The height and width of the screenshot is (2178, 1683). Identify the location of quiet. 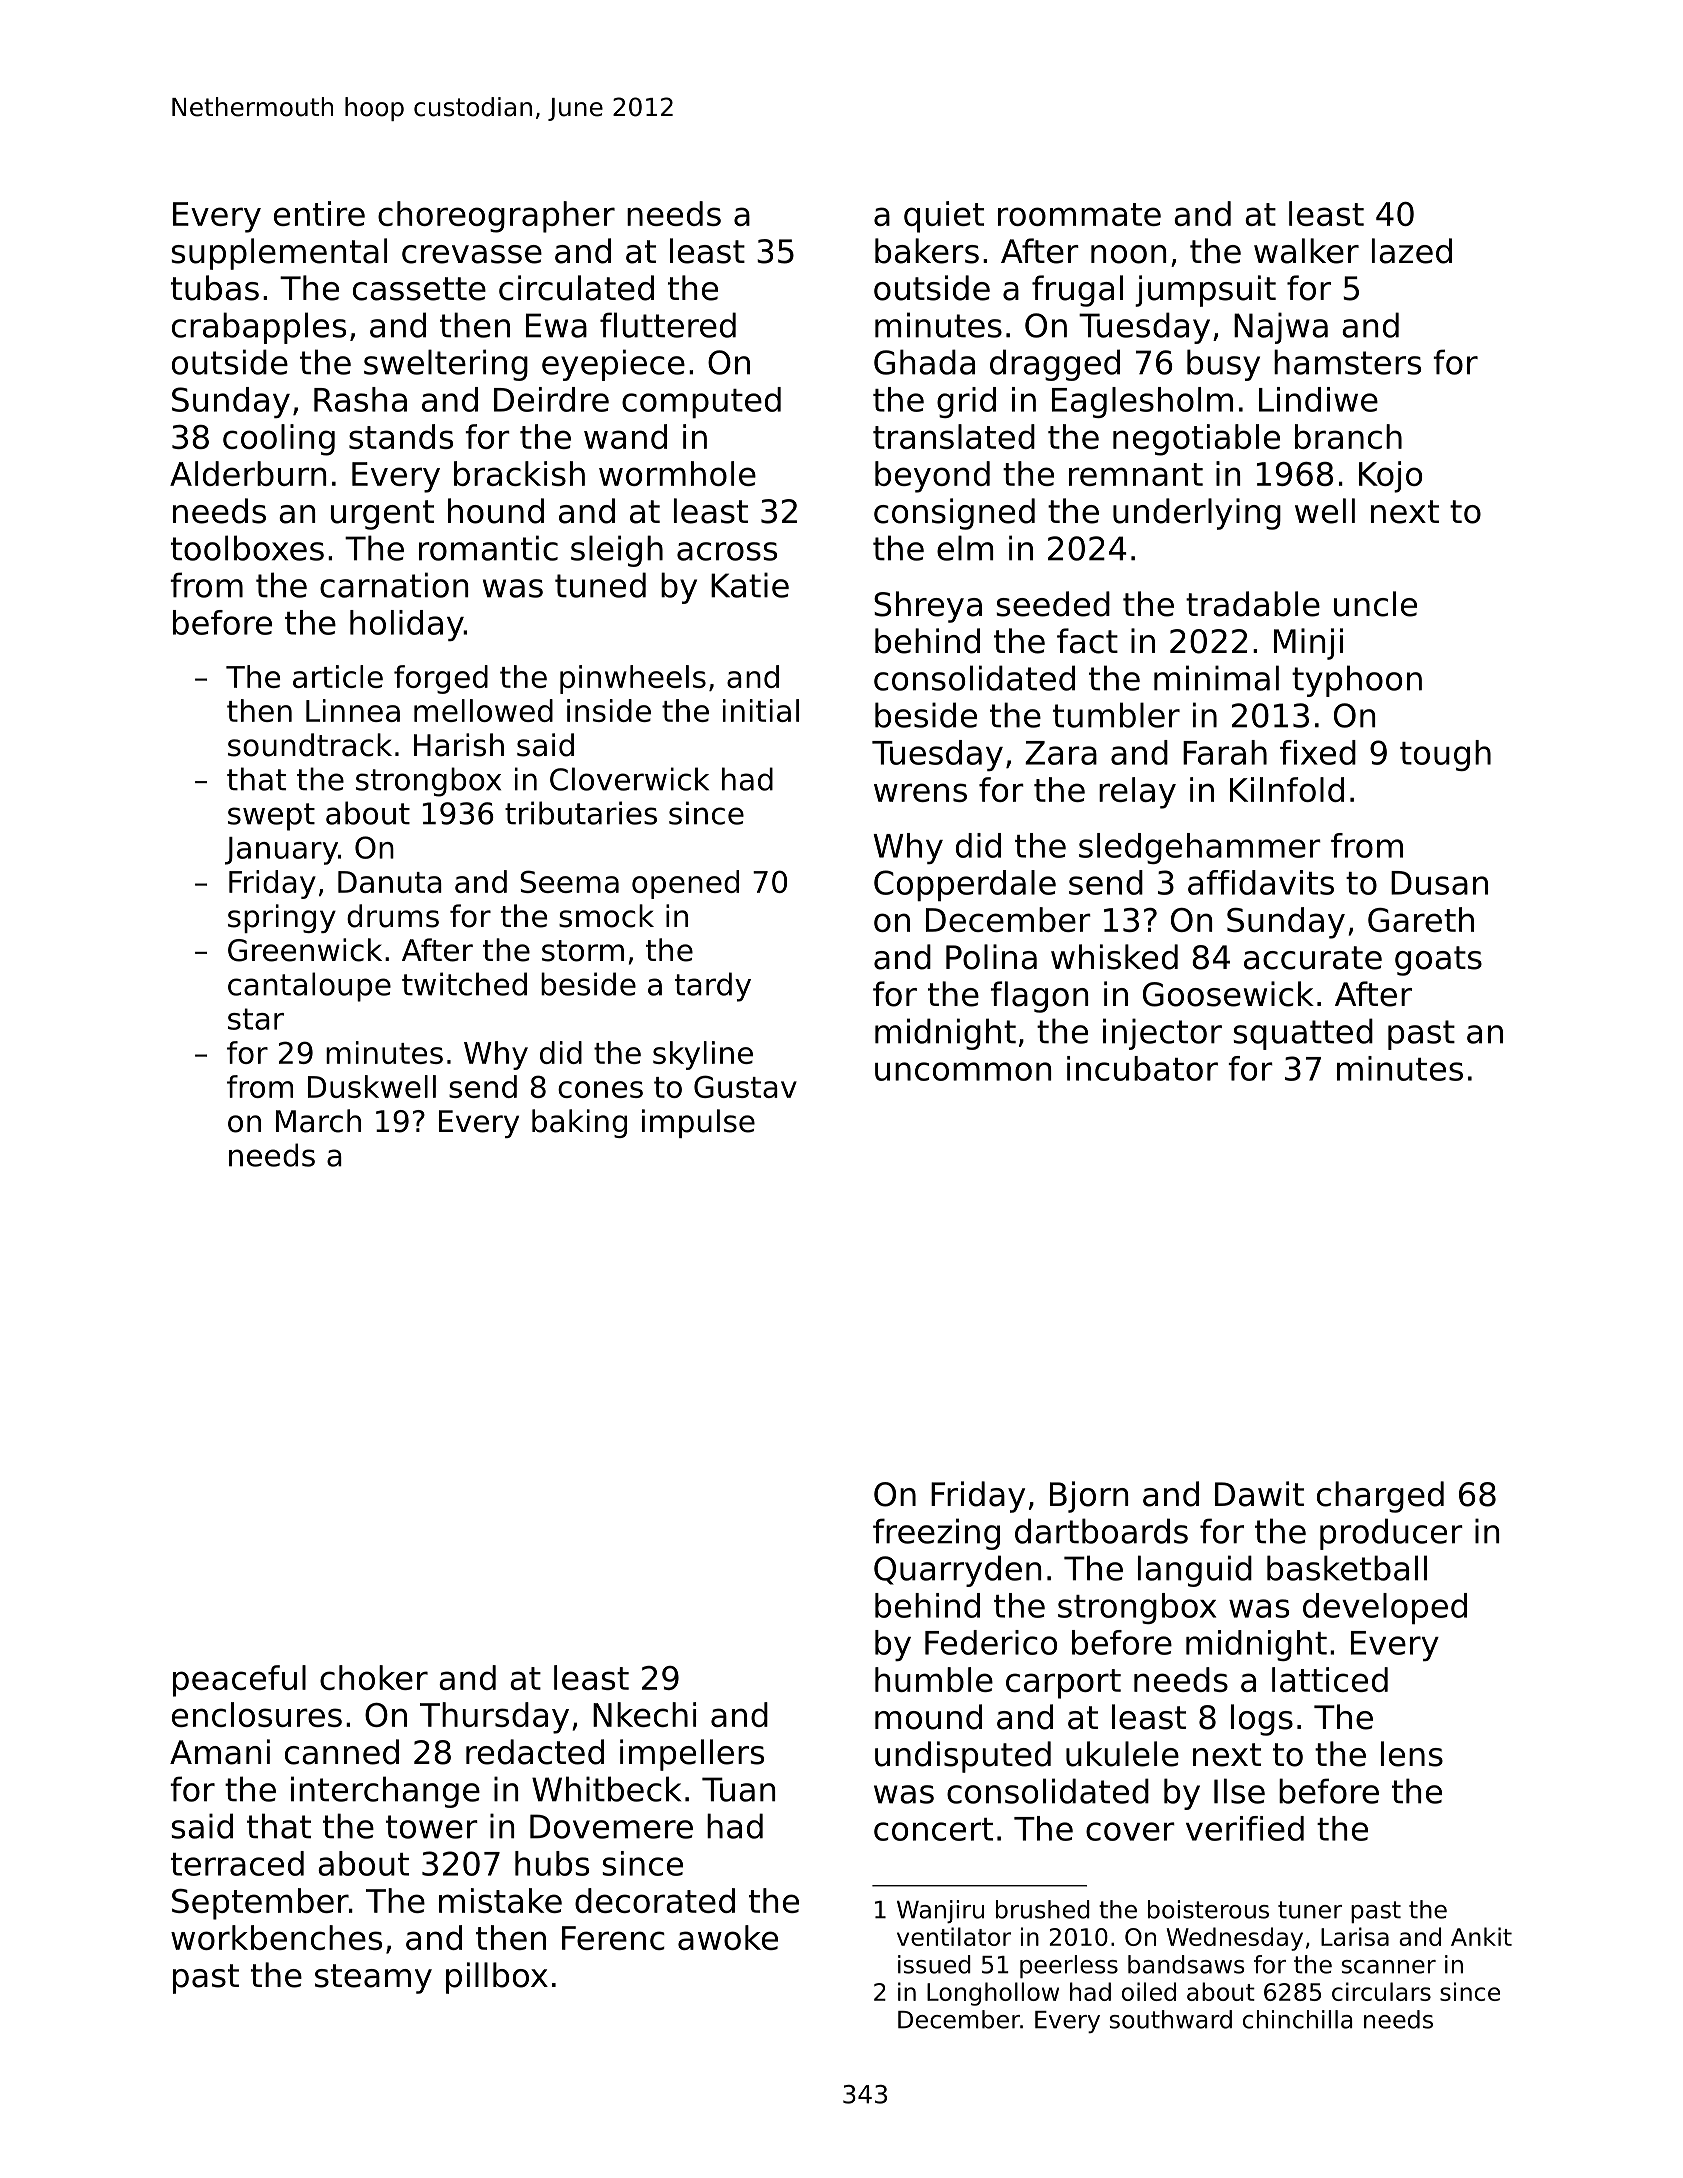
(944, 217).
